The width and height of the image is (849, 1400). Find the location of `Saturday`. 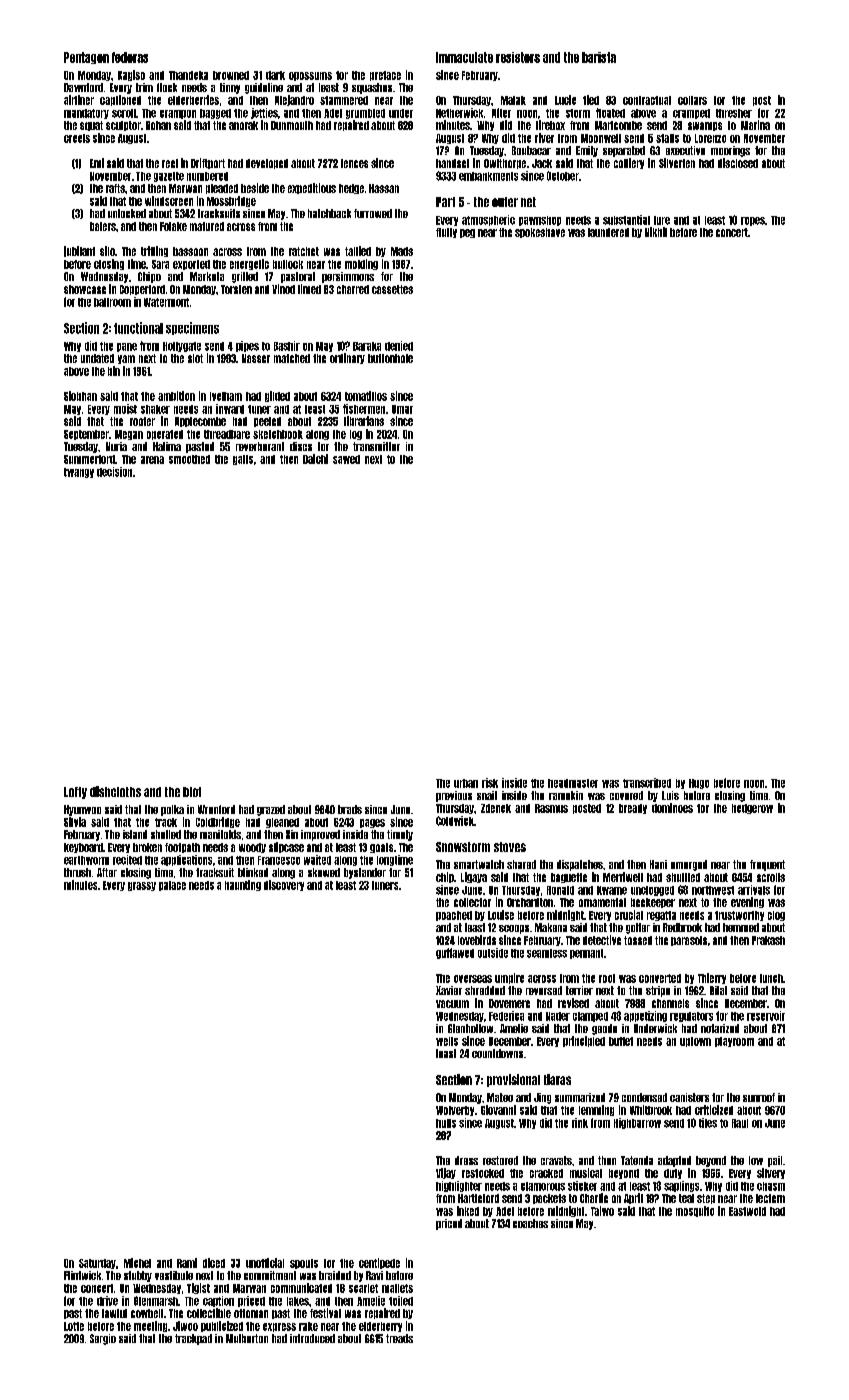

Saturday is located at coordinates (97, 1264).
